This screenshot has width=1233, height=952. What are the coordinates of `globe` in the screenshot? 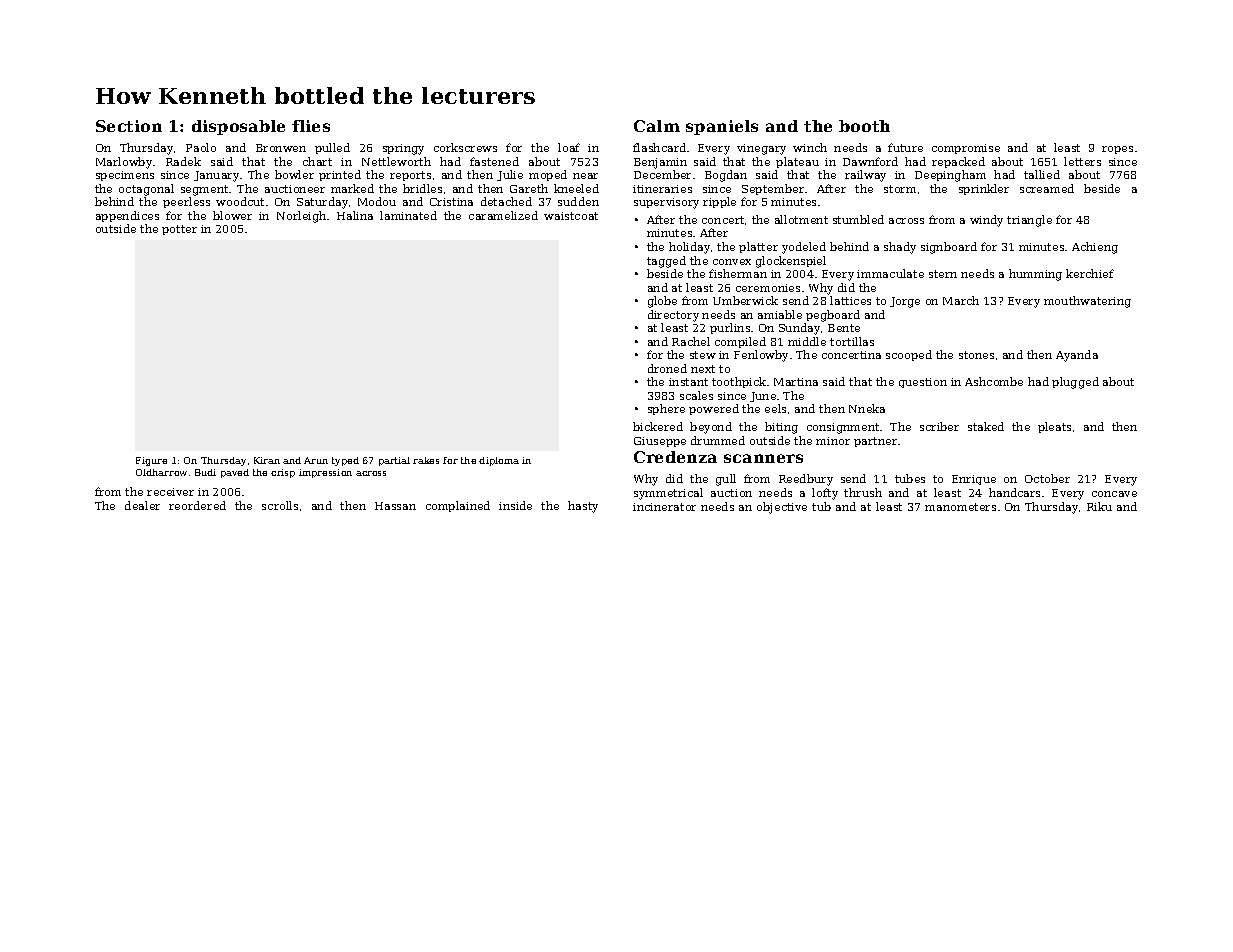 It's located at (662, 302).
